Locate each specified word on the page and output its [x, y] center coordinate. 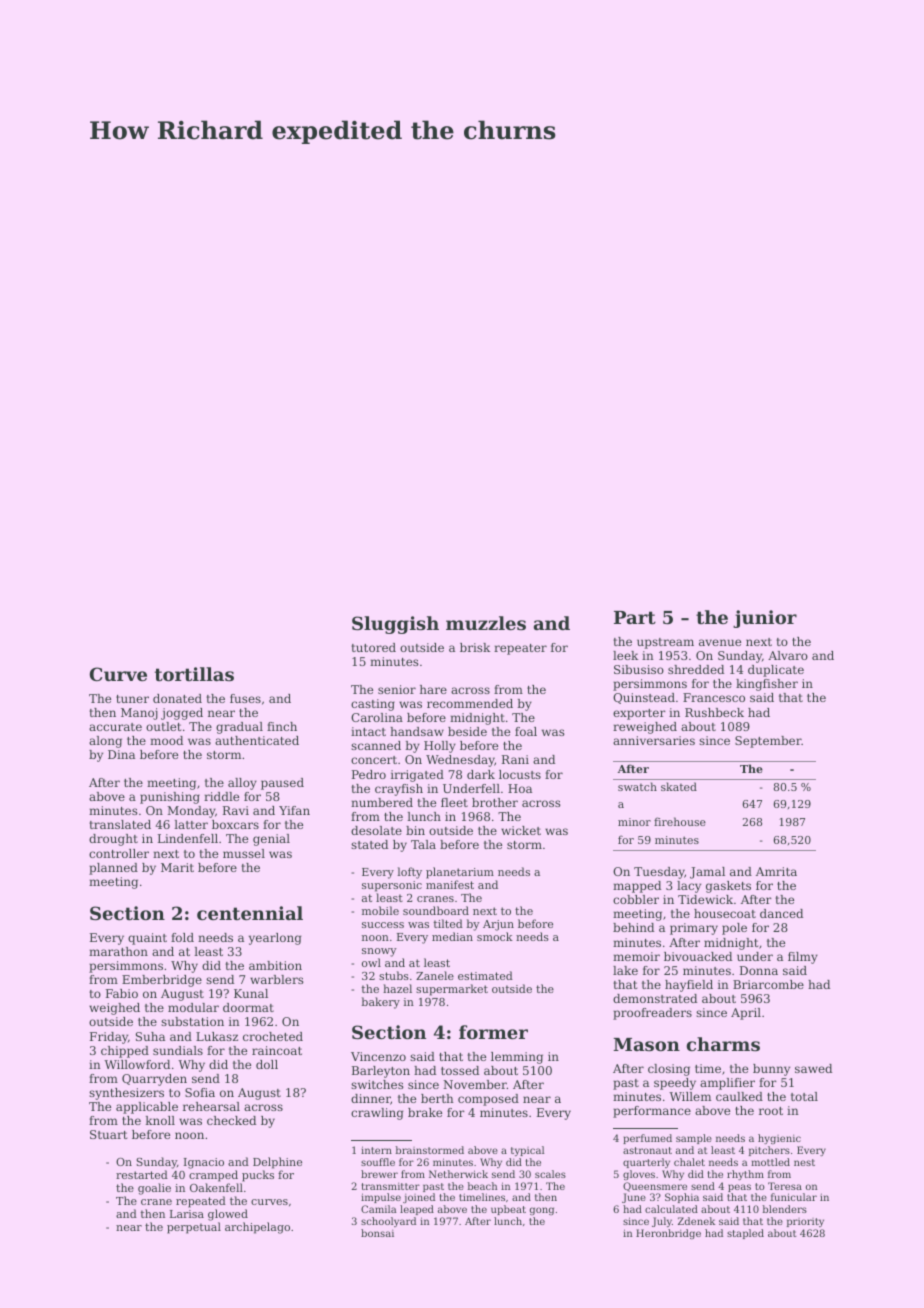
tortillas [194, 674]
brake [425, 1112]
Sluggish [395, 625]
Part [635, 617]
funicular [794, 1197]
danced [781, 913]
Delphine [277, 1163]
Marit [177, 867]
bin [415, 830]
